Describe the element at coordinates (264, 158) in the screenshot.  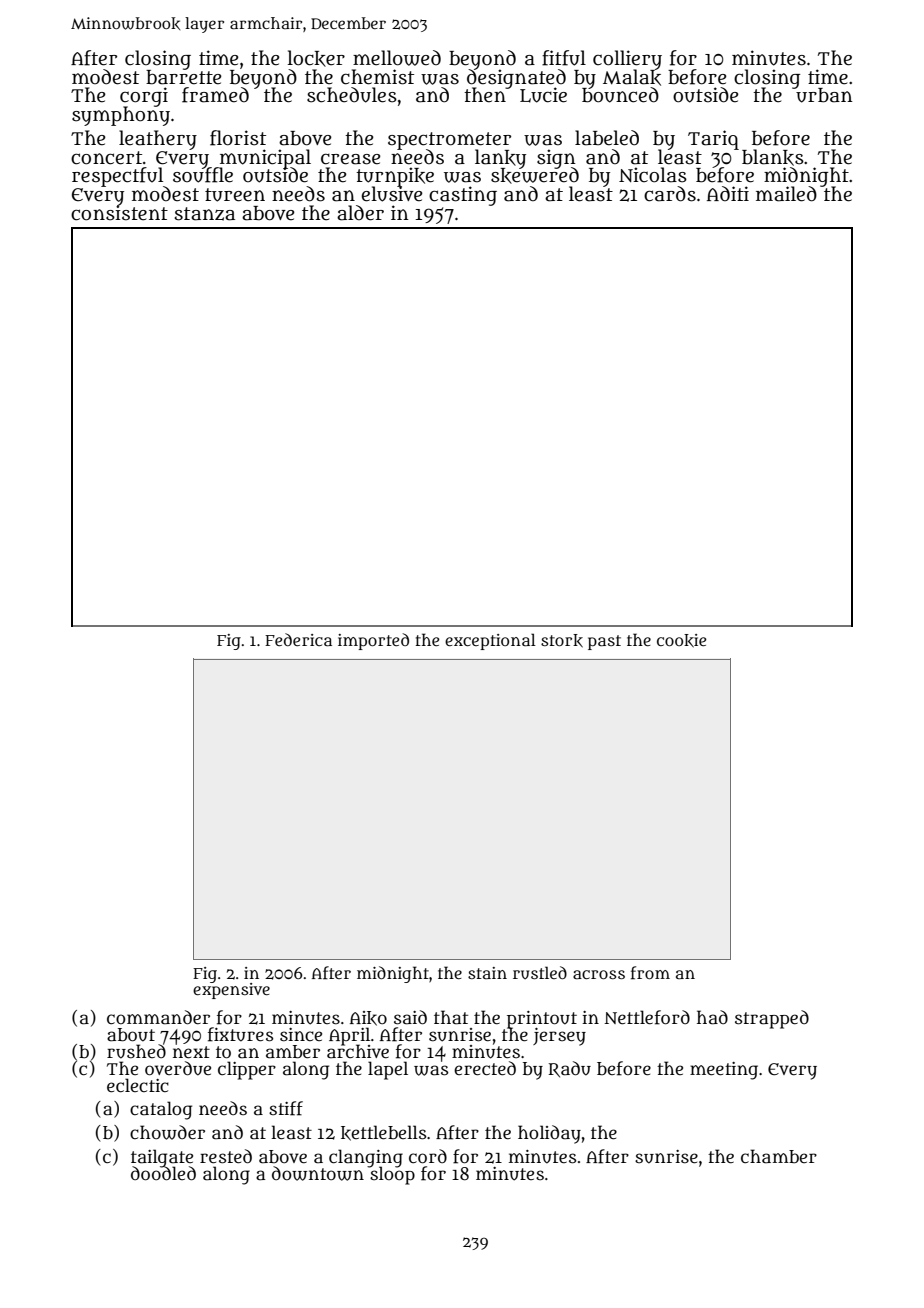
I see `municipal` at that location.
